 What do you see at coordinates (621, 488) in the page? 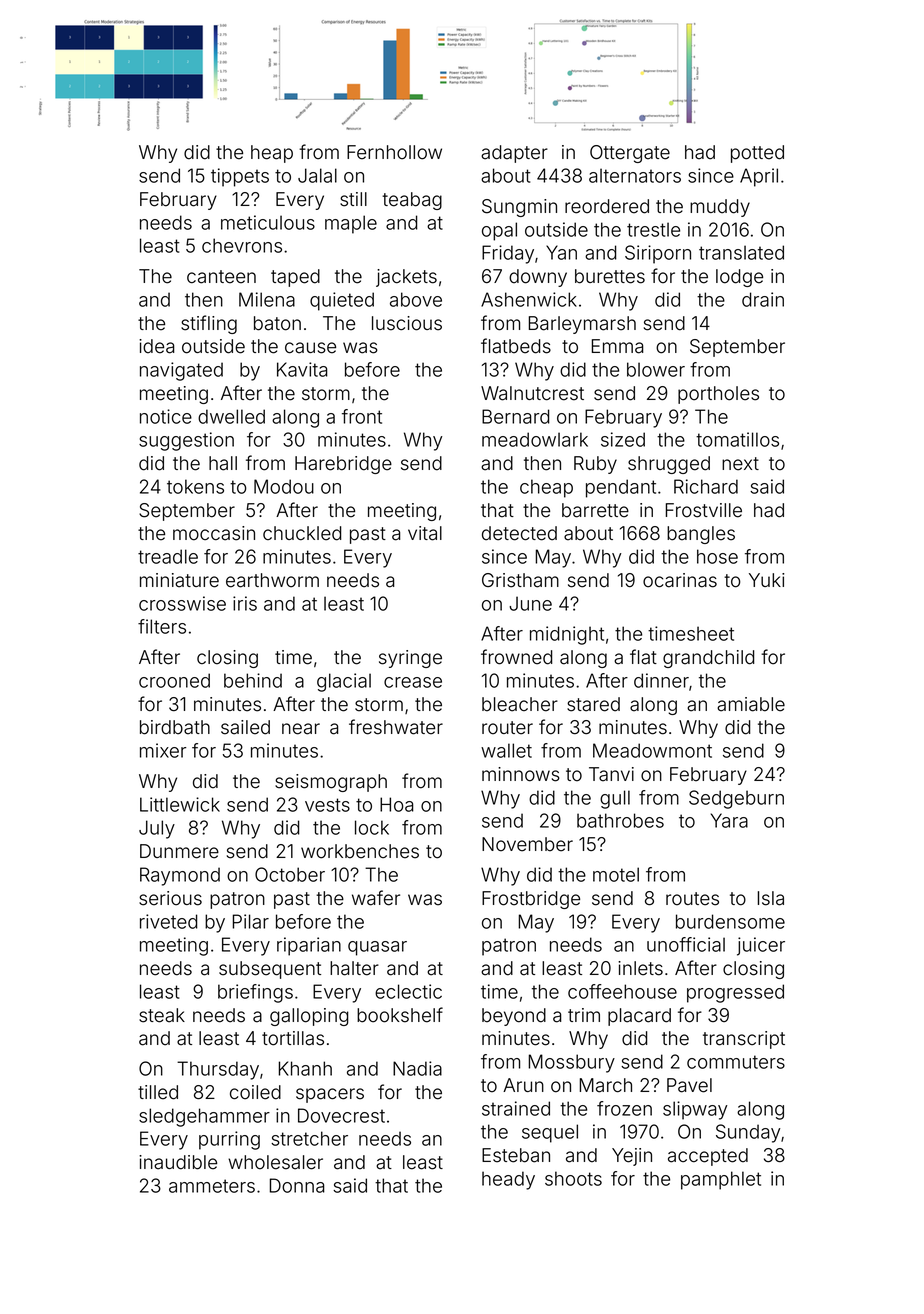
I see `pendant` at bounding box center [621, 488].
